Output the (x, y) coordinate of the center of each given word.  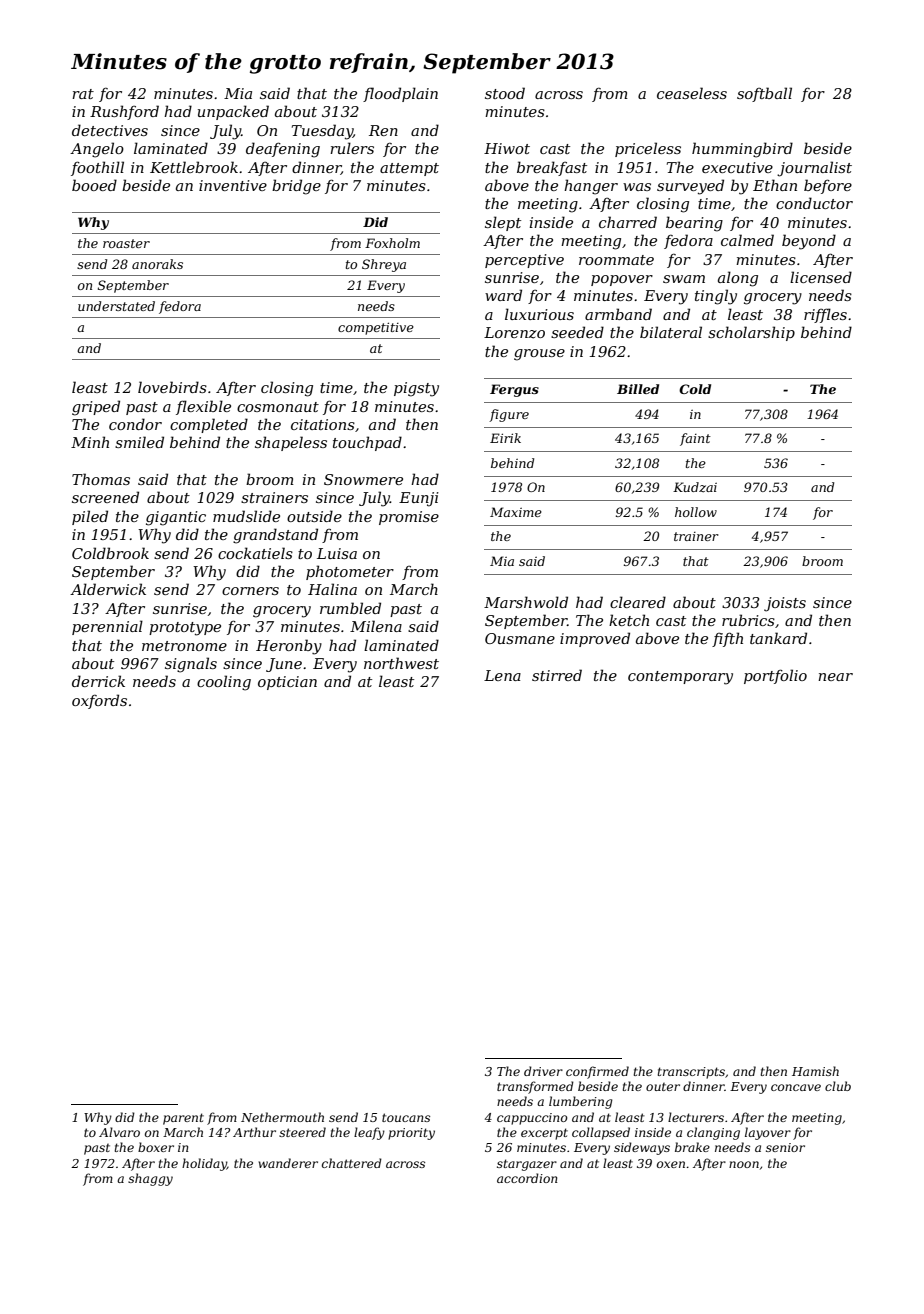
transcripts (691, 1073)
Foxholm (392, 243)
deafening (283, 150)
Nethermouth (282, 1117)
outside (314, 516)
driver (543, 1071)
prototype (185, 629)
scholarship (751, 333)
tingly (716, 297)
